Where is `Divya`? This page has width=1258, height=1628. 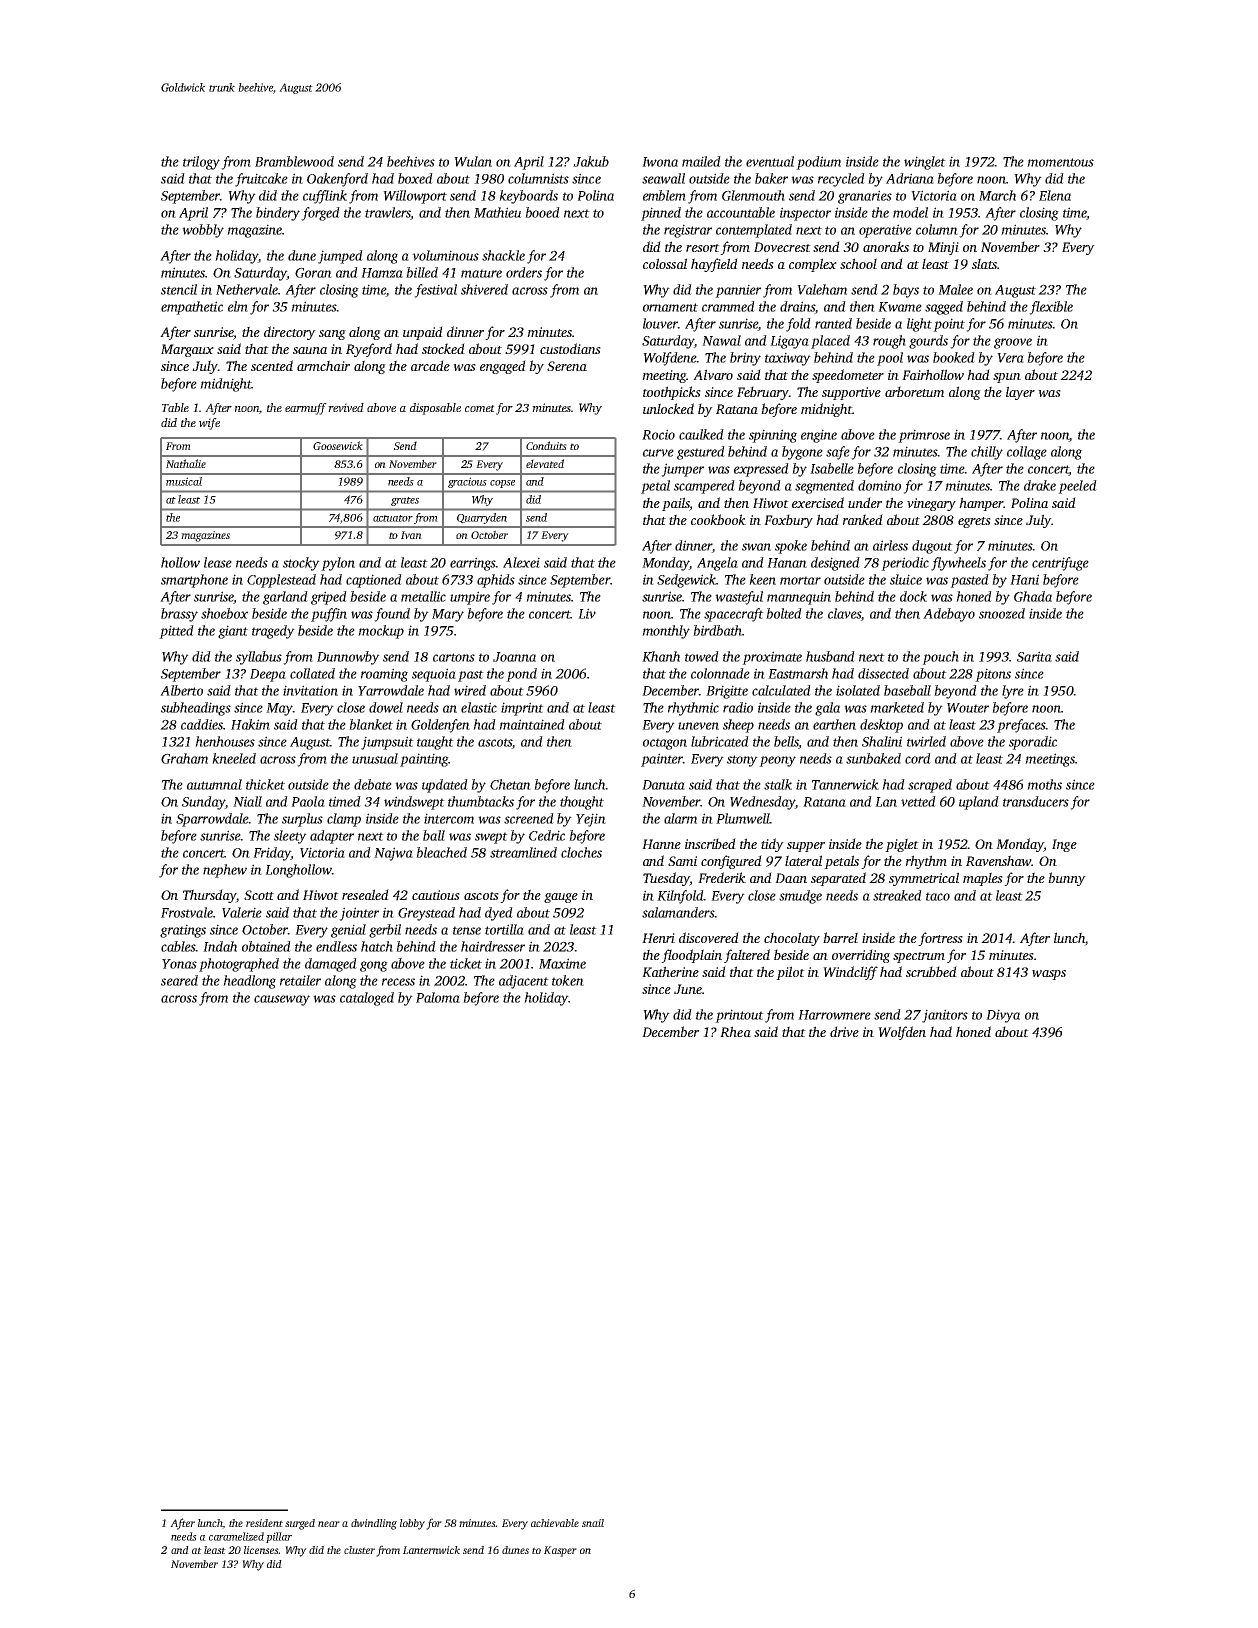 Divya is located at coordinates (1003, 1016).
